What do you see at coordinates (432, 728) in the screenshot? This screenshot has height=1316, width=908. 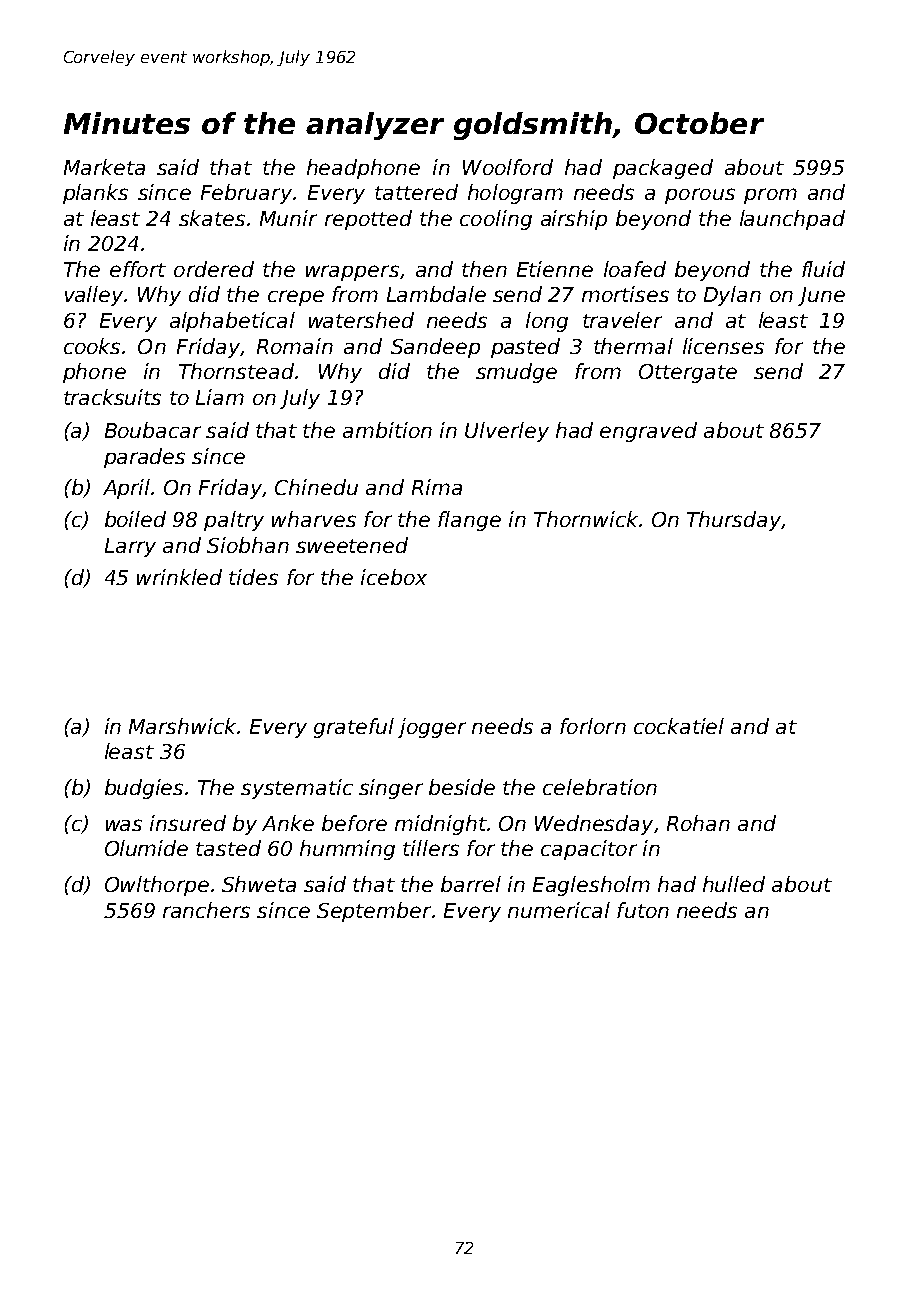 I see `jogger` at bounding box center [432, 728].
